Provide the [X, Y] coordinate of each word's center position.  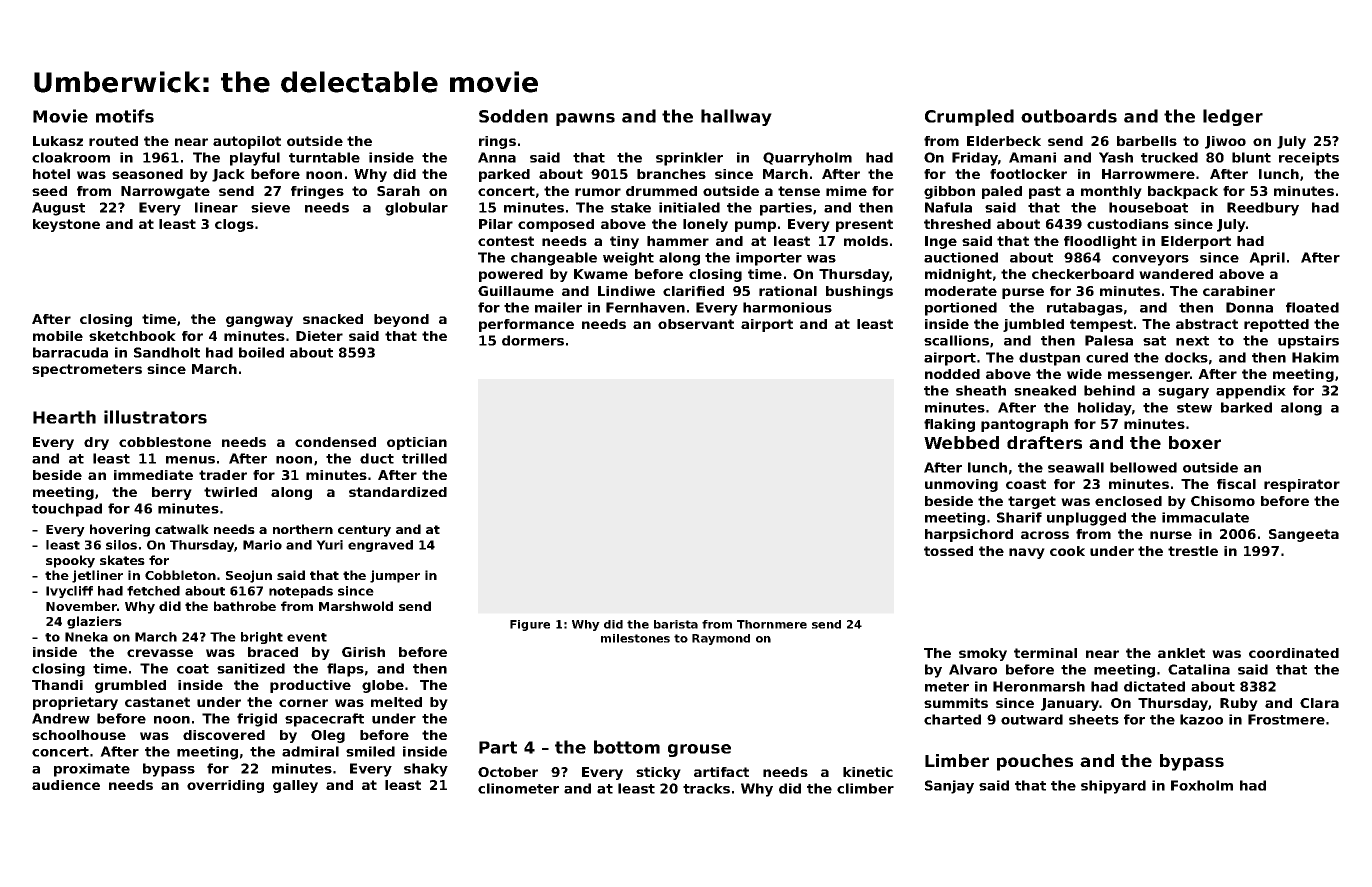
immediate [153, 475]
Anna [497, 157]
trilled [424, 458]
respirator [1302, 485]
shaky [426, 770]
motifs [125, 116]
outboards [1069, 116]
